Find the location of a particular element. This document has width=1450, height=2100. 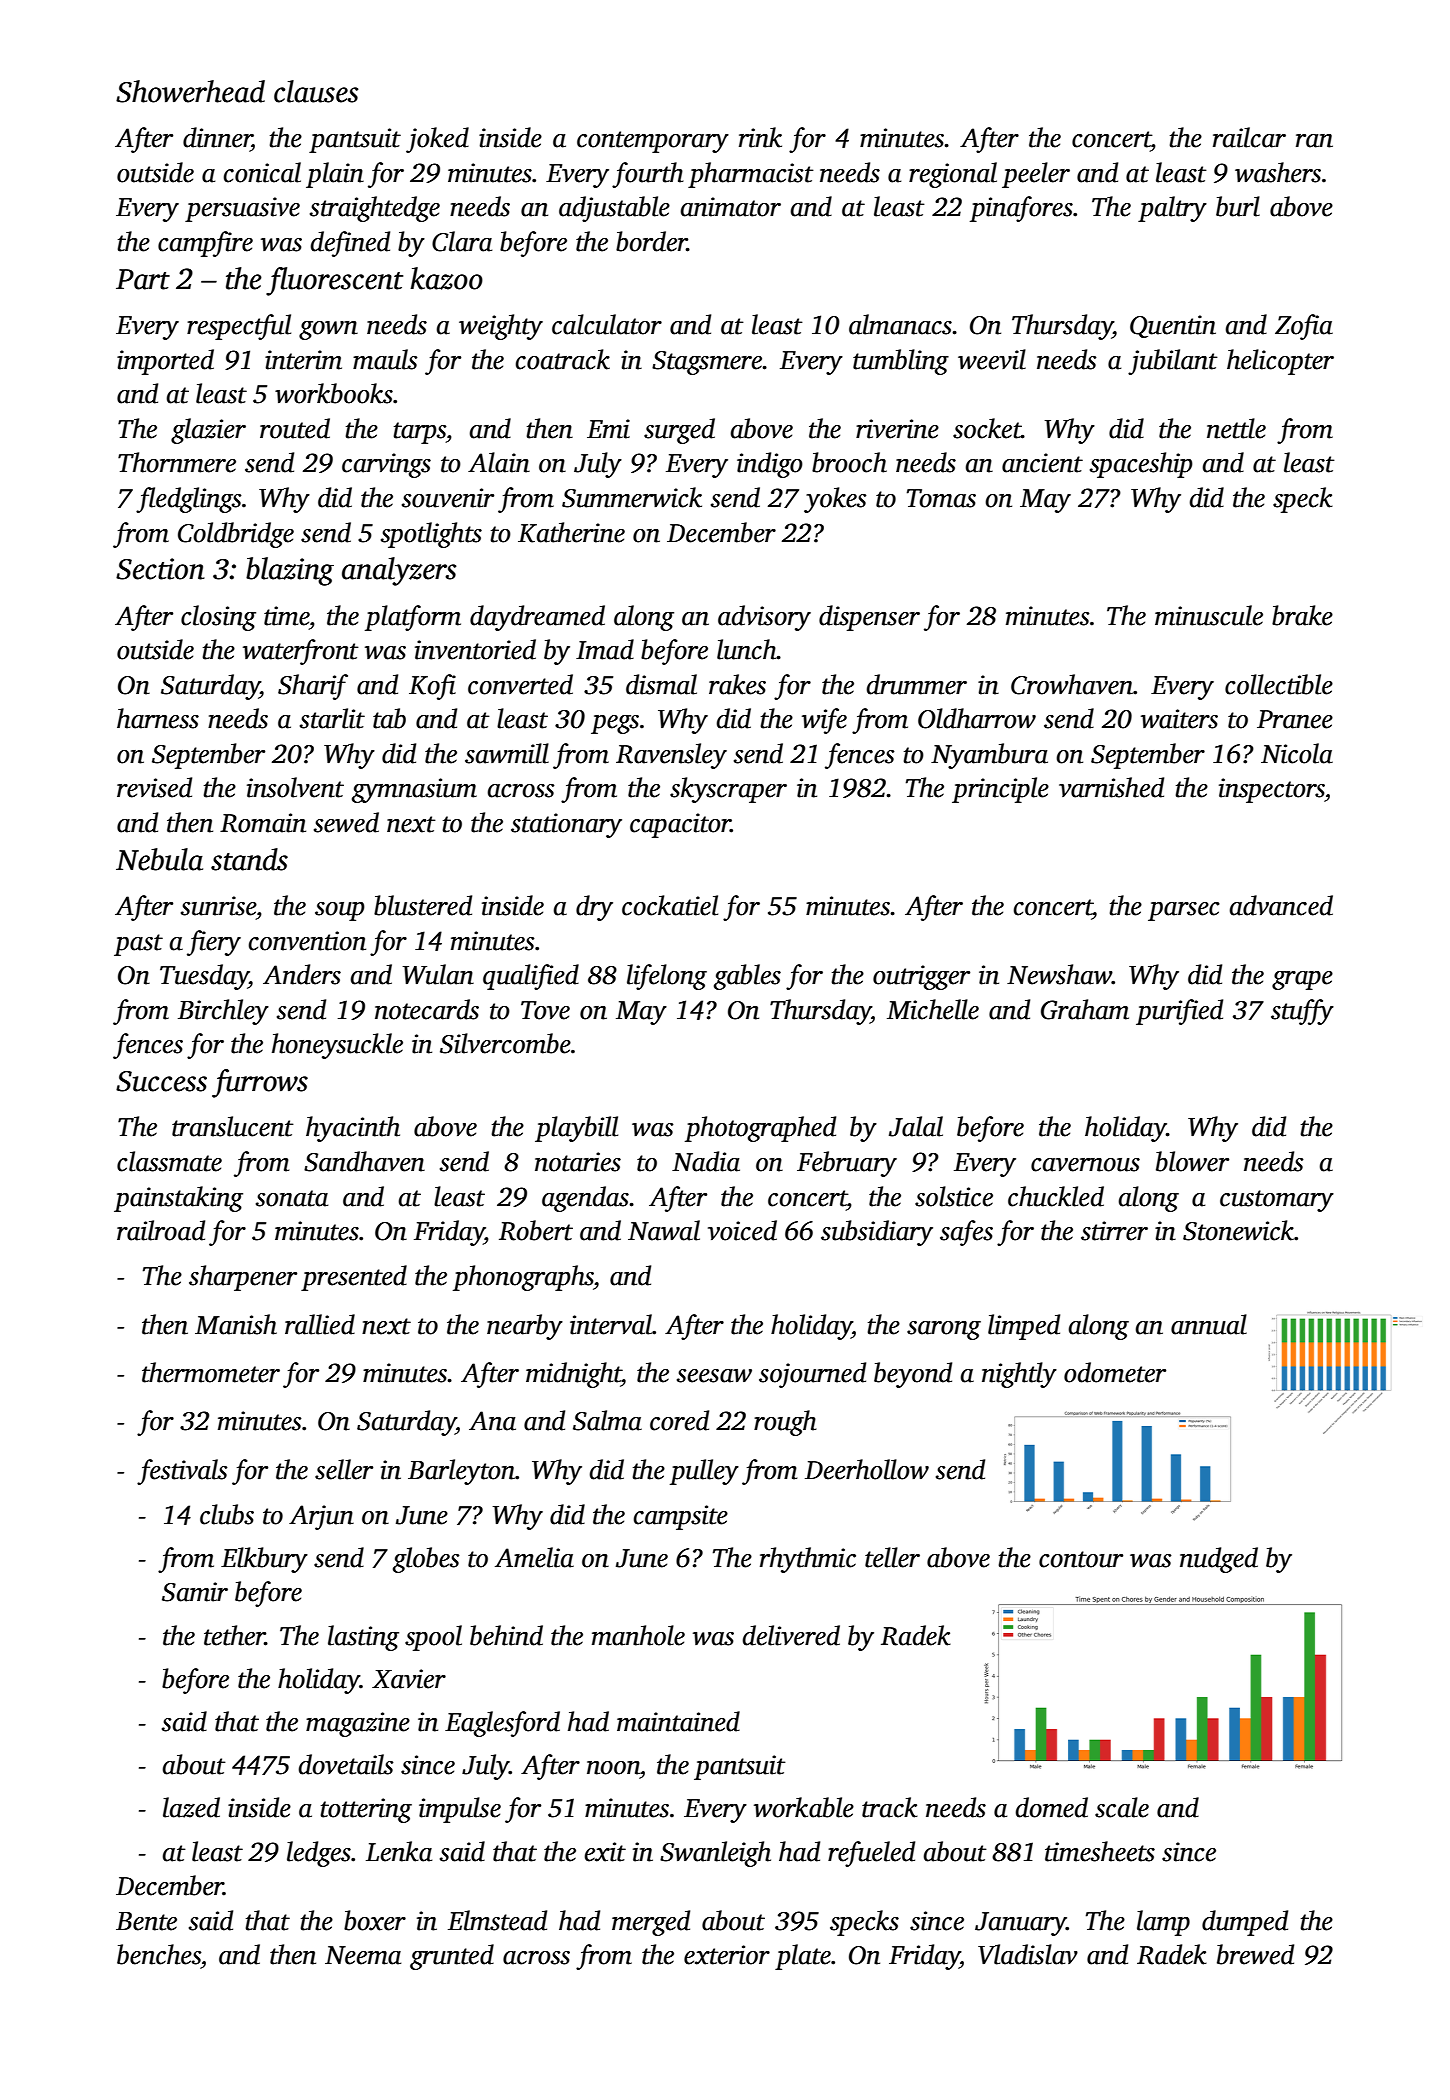

joked is located at coordinates (437, 140).
